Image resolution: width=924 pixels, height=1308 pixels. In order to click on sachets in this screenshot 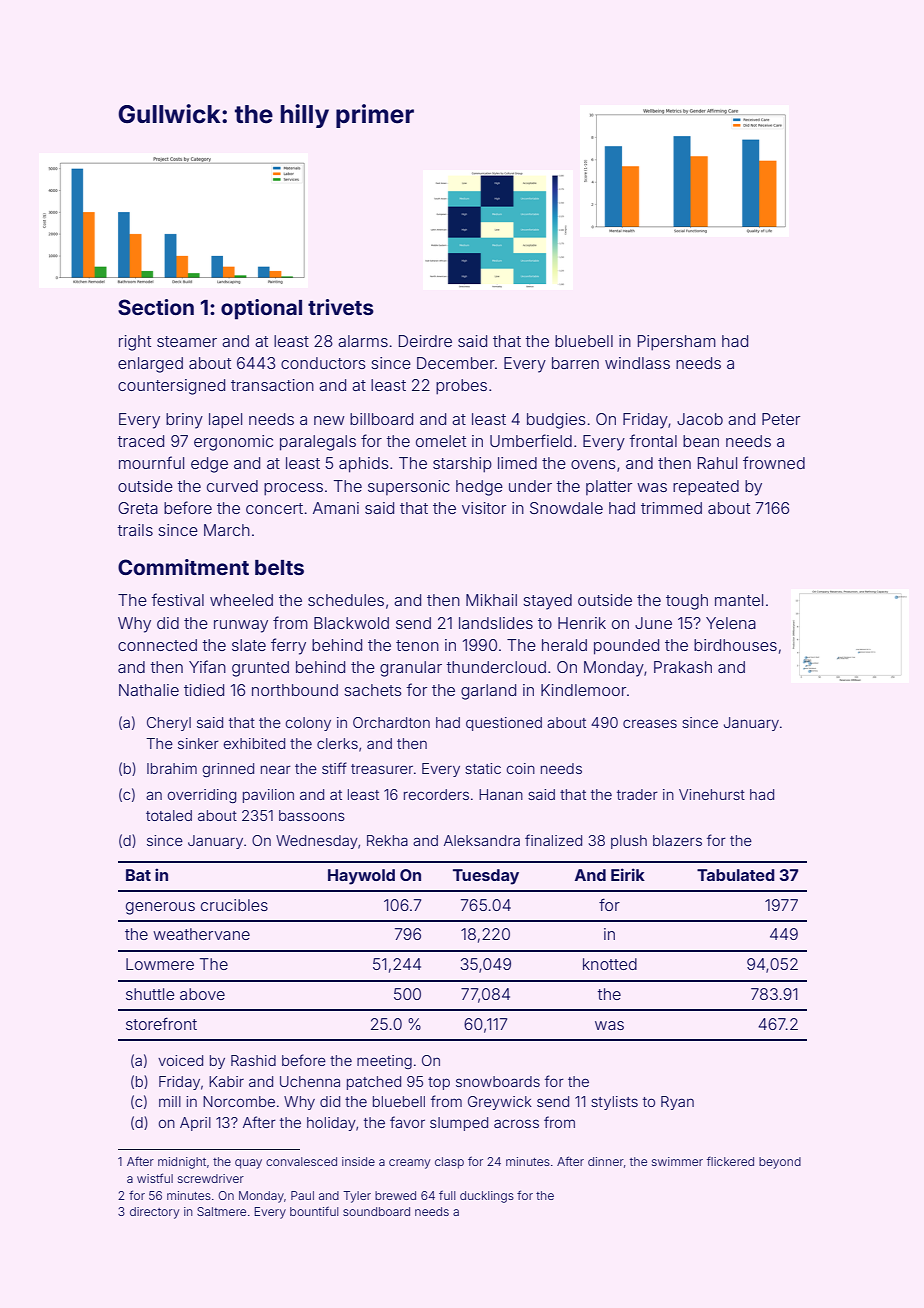, I will do `click(373, 690)`.
